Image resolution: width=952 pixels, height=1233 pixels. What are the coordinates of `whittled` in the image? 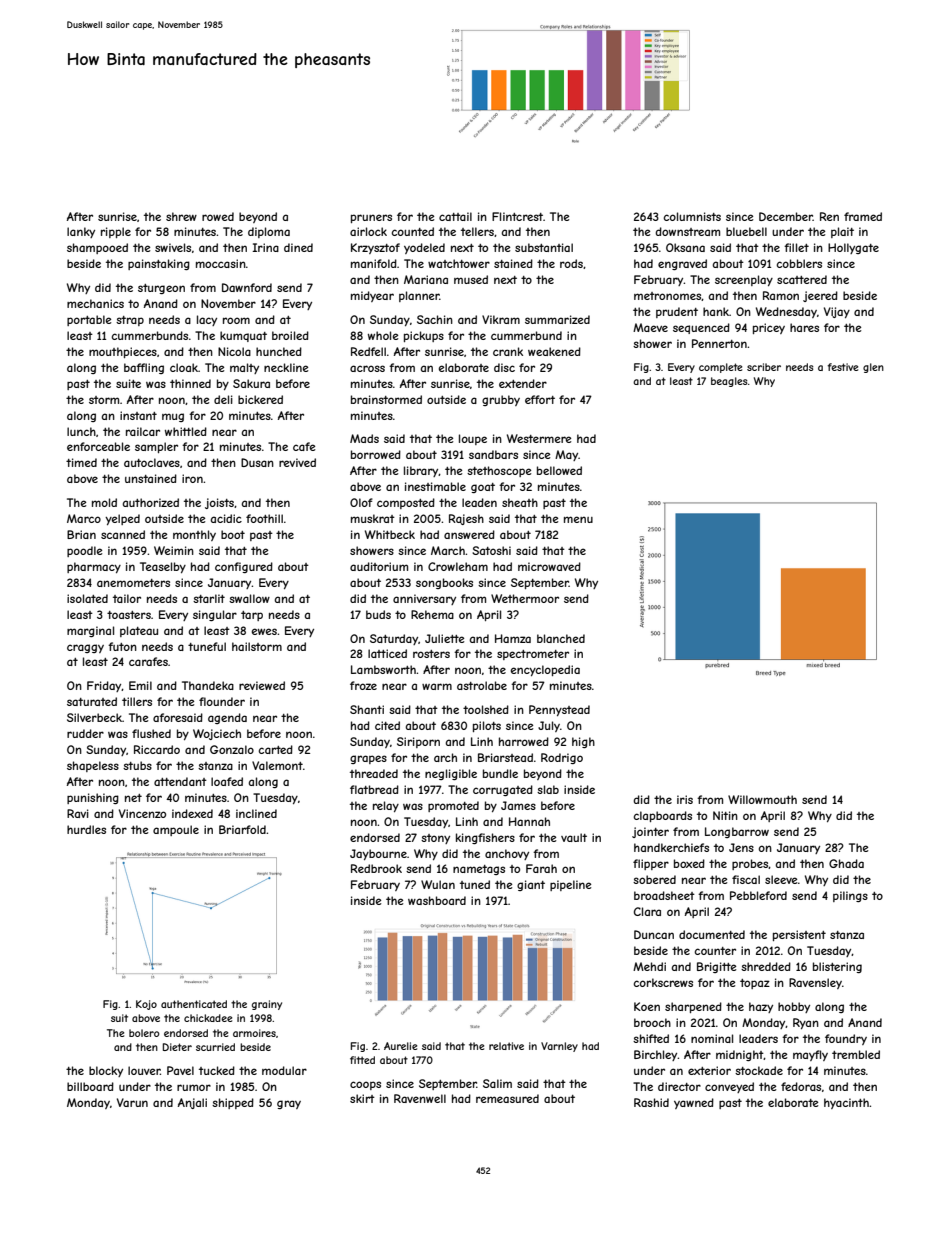 It's located at (186, 431).
